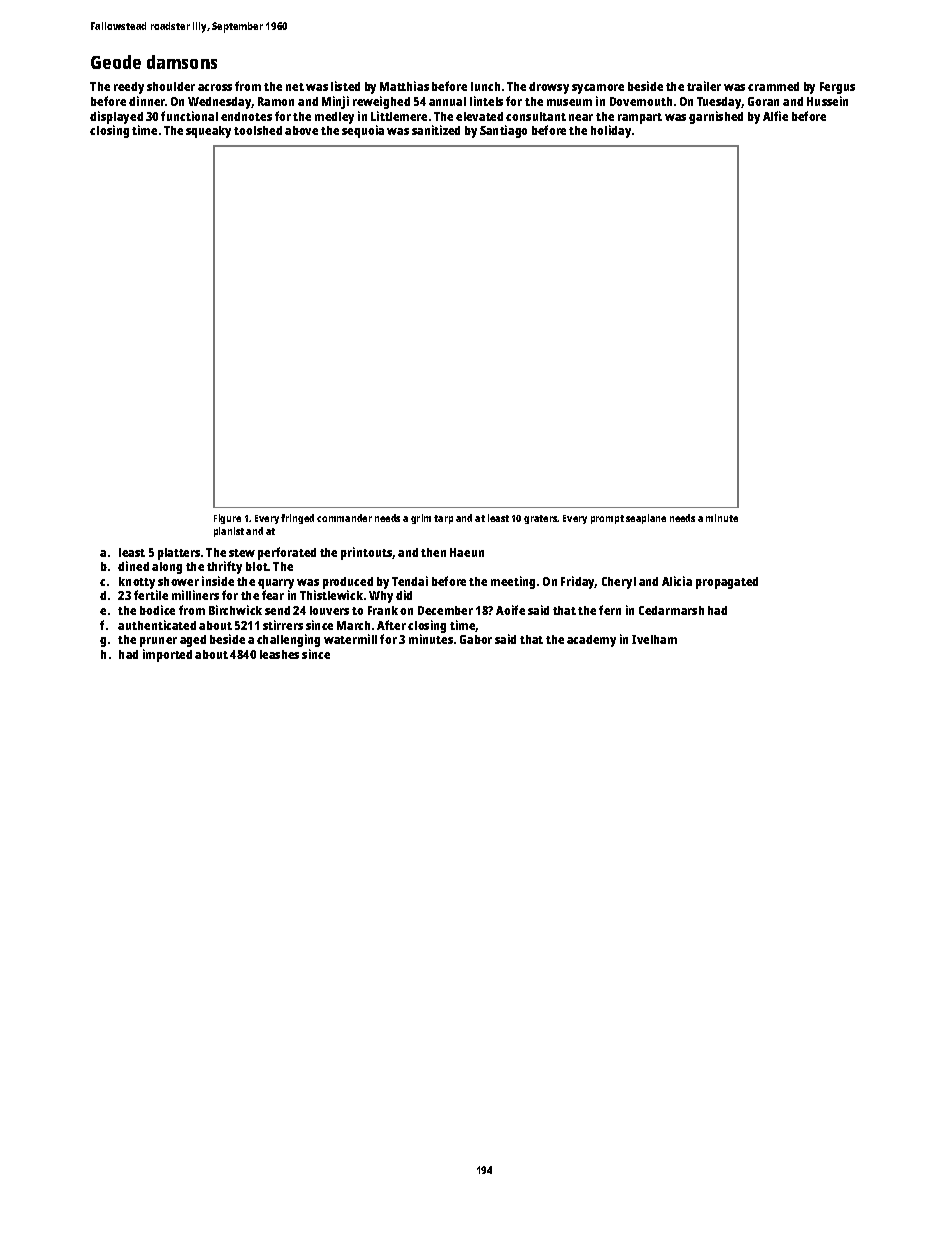 The image size is (952, 1233). What do you see at coordinates (485, 86) in the screenshot?
I see `lunch` at bounding box center [485, 86].
